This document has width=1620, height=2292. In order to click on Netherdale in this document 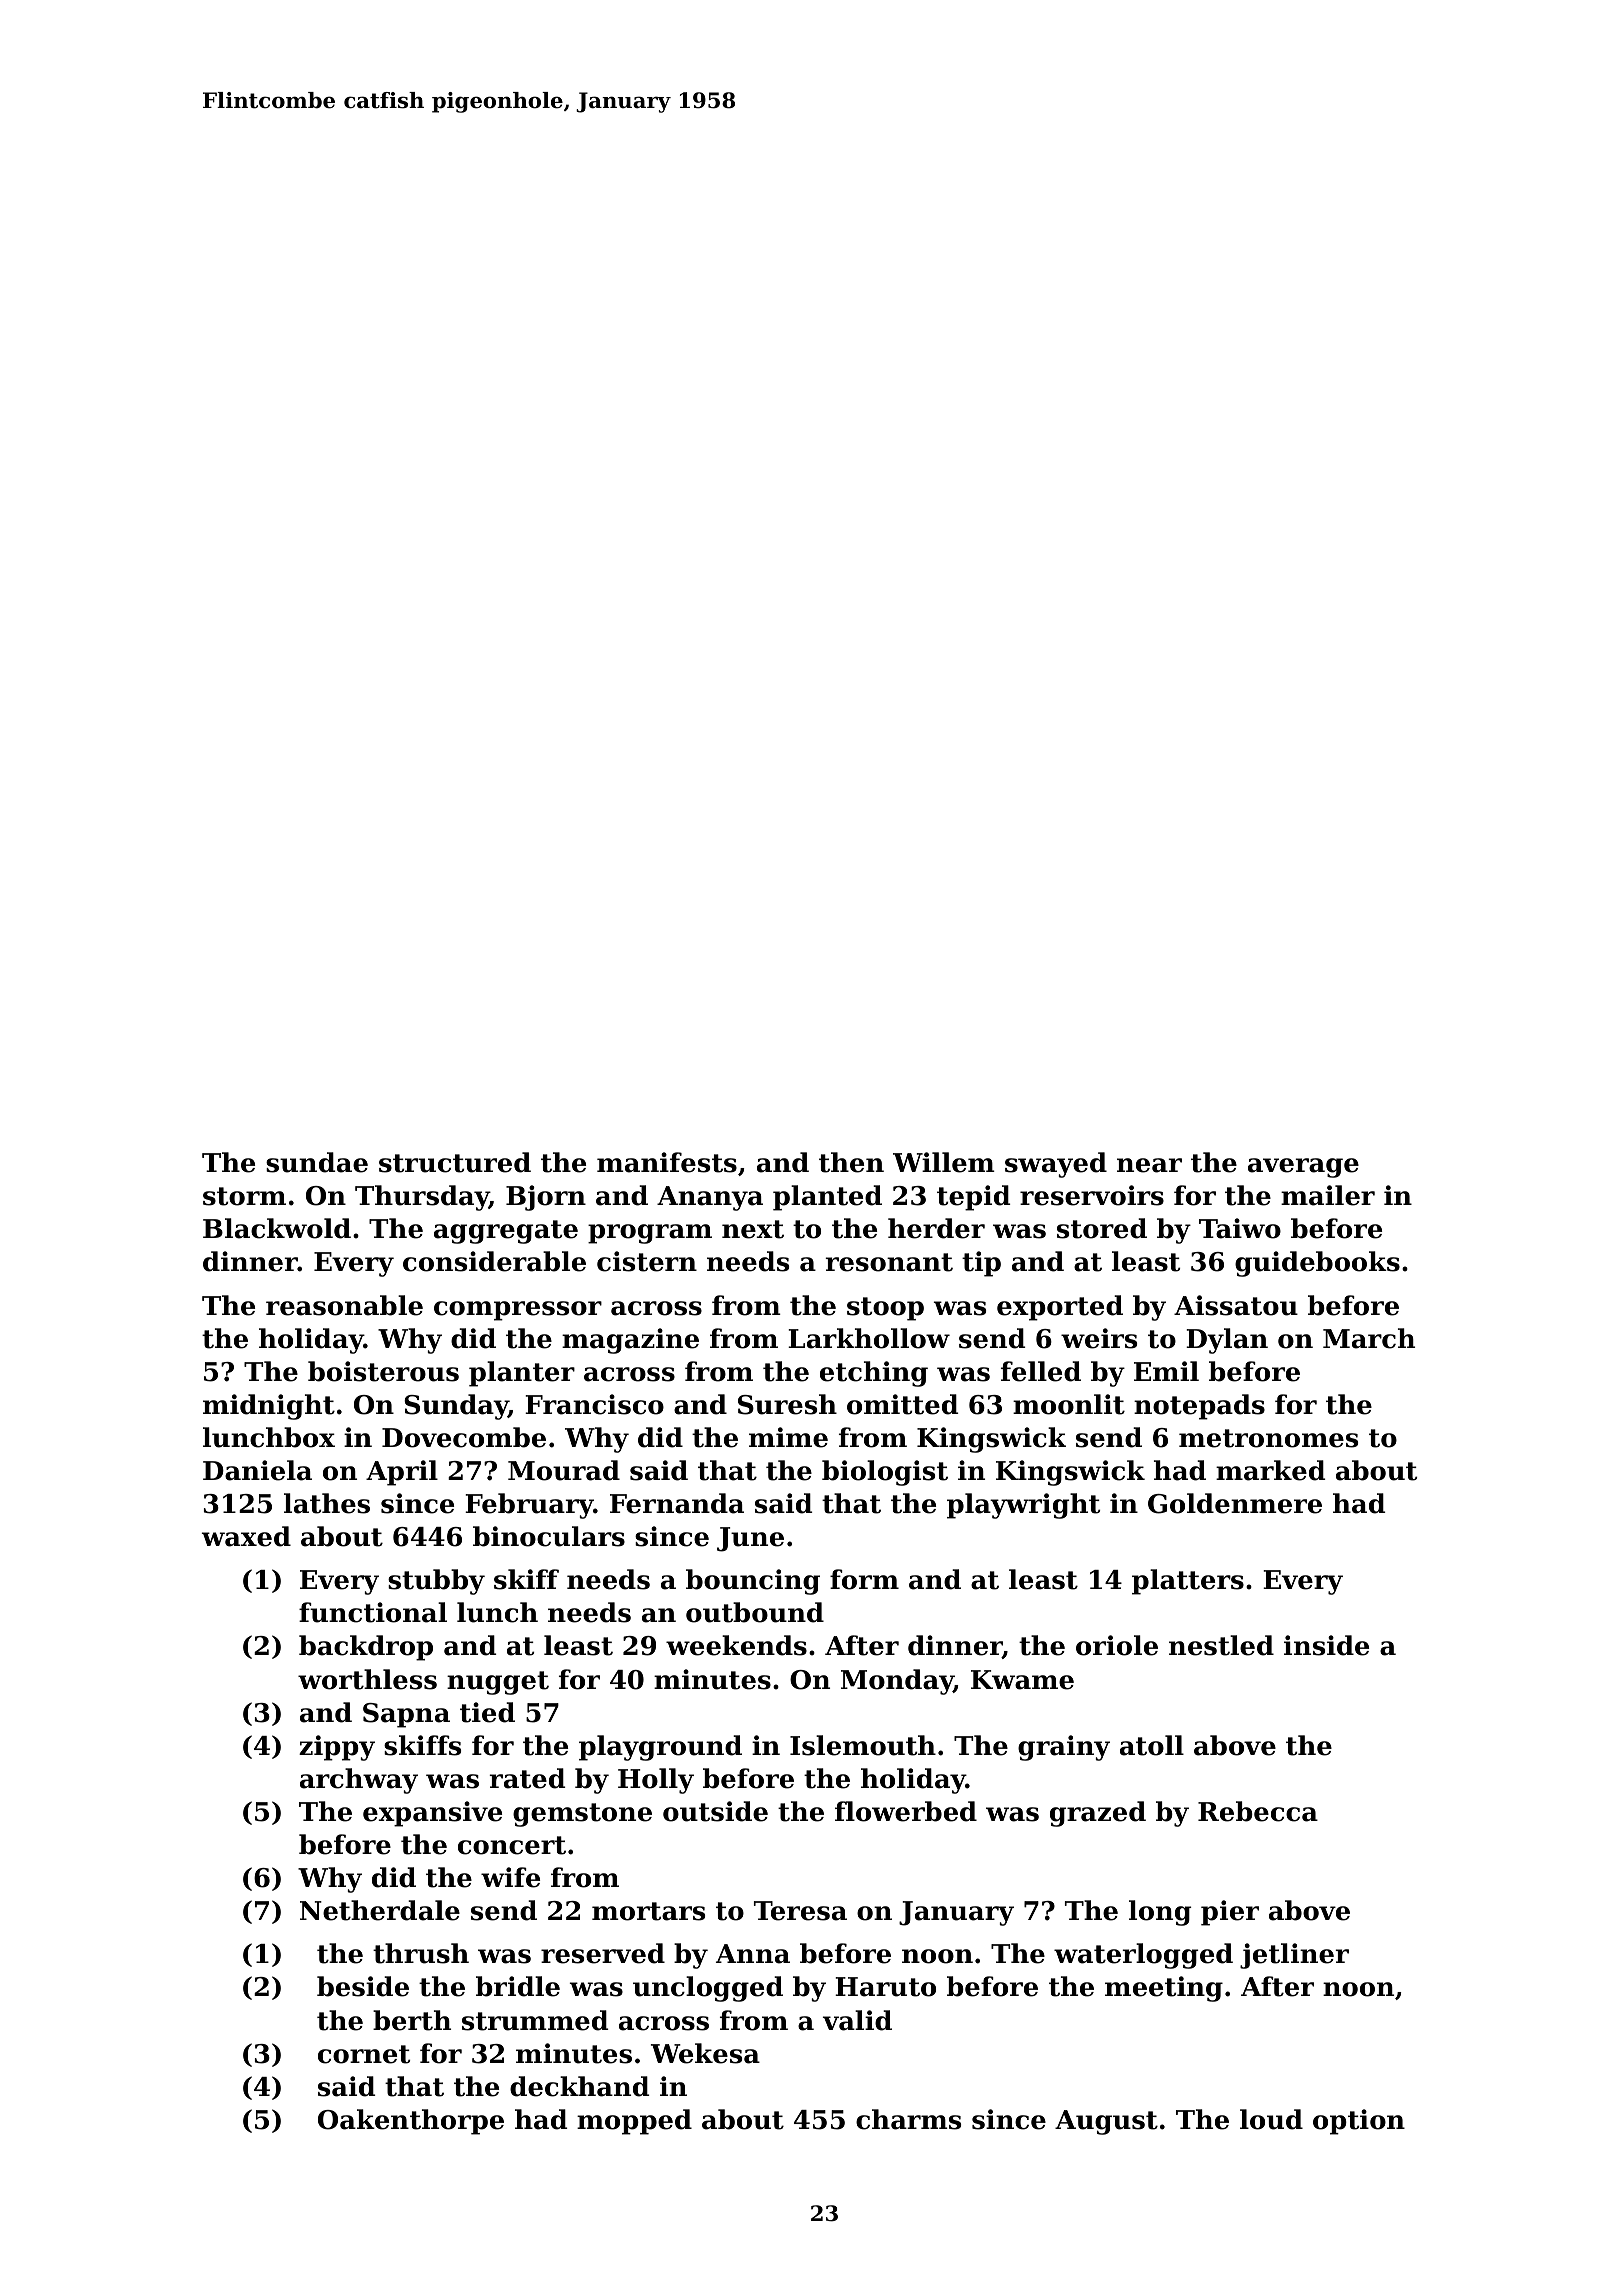, I will do `click(380, 1910)`.
